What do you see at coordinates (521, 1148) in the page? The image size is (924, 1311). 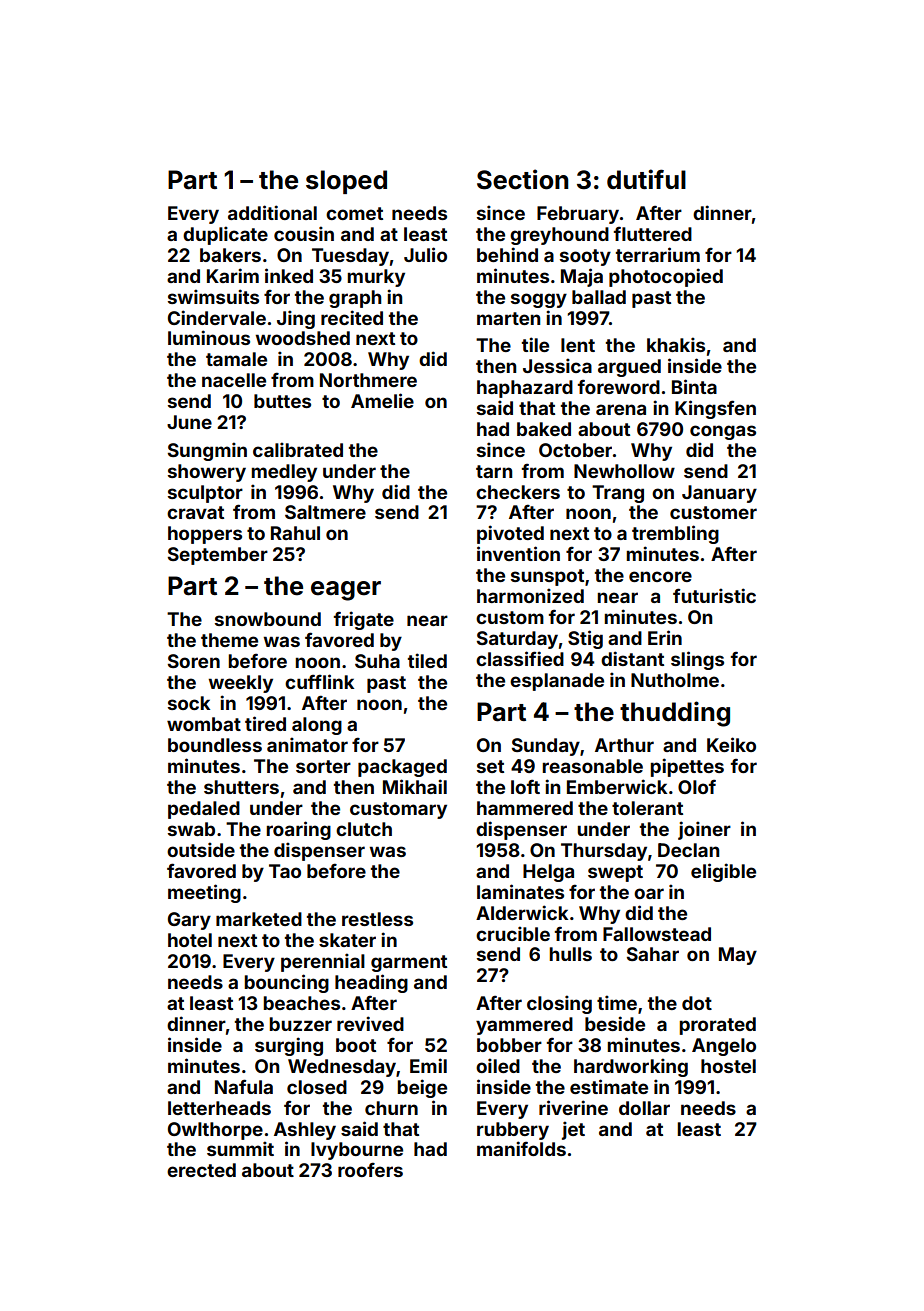 I see `manifolds` at bounding box center [521, 1148].
